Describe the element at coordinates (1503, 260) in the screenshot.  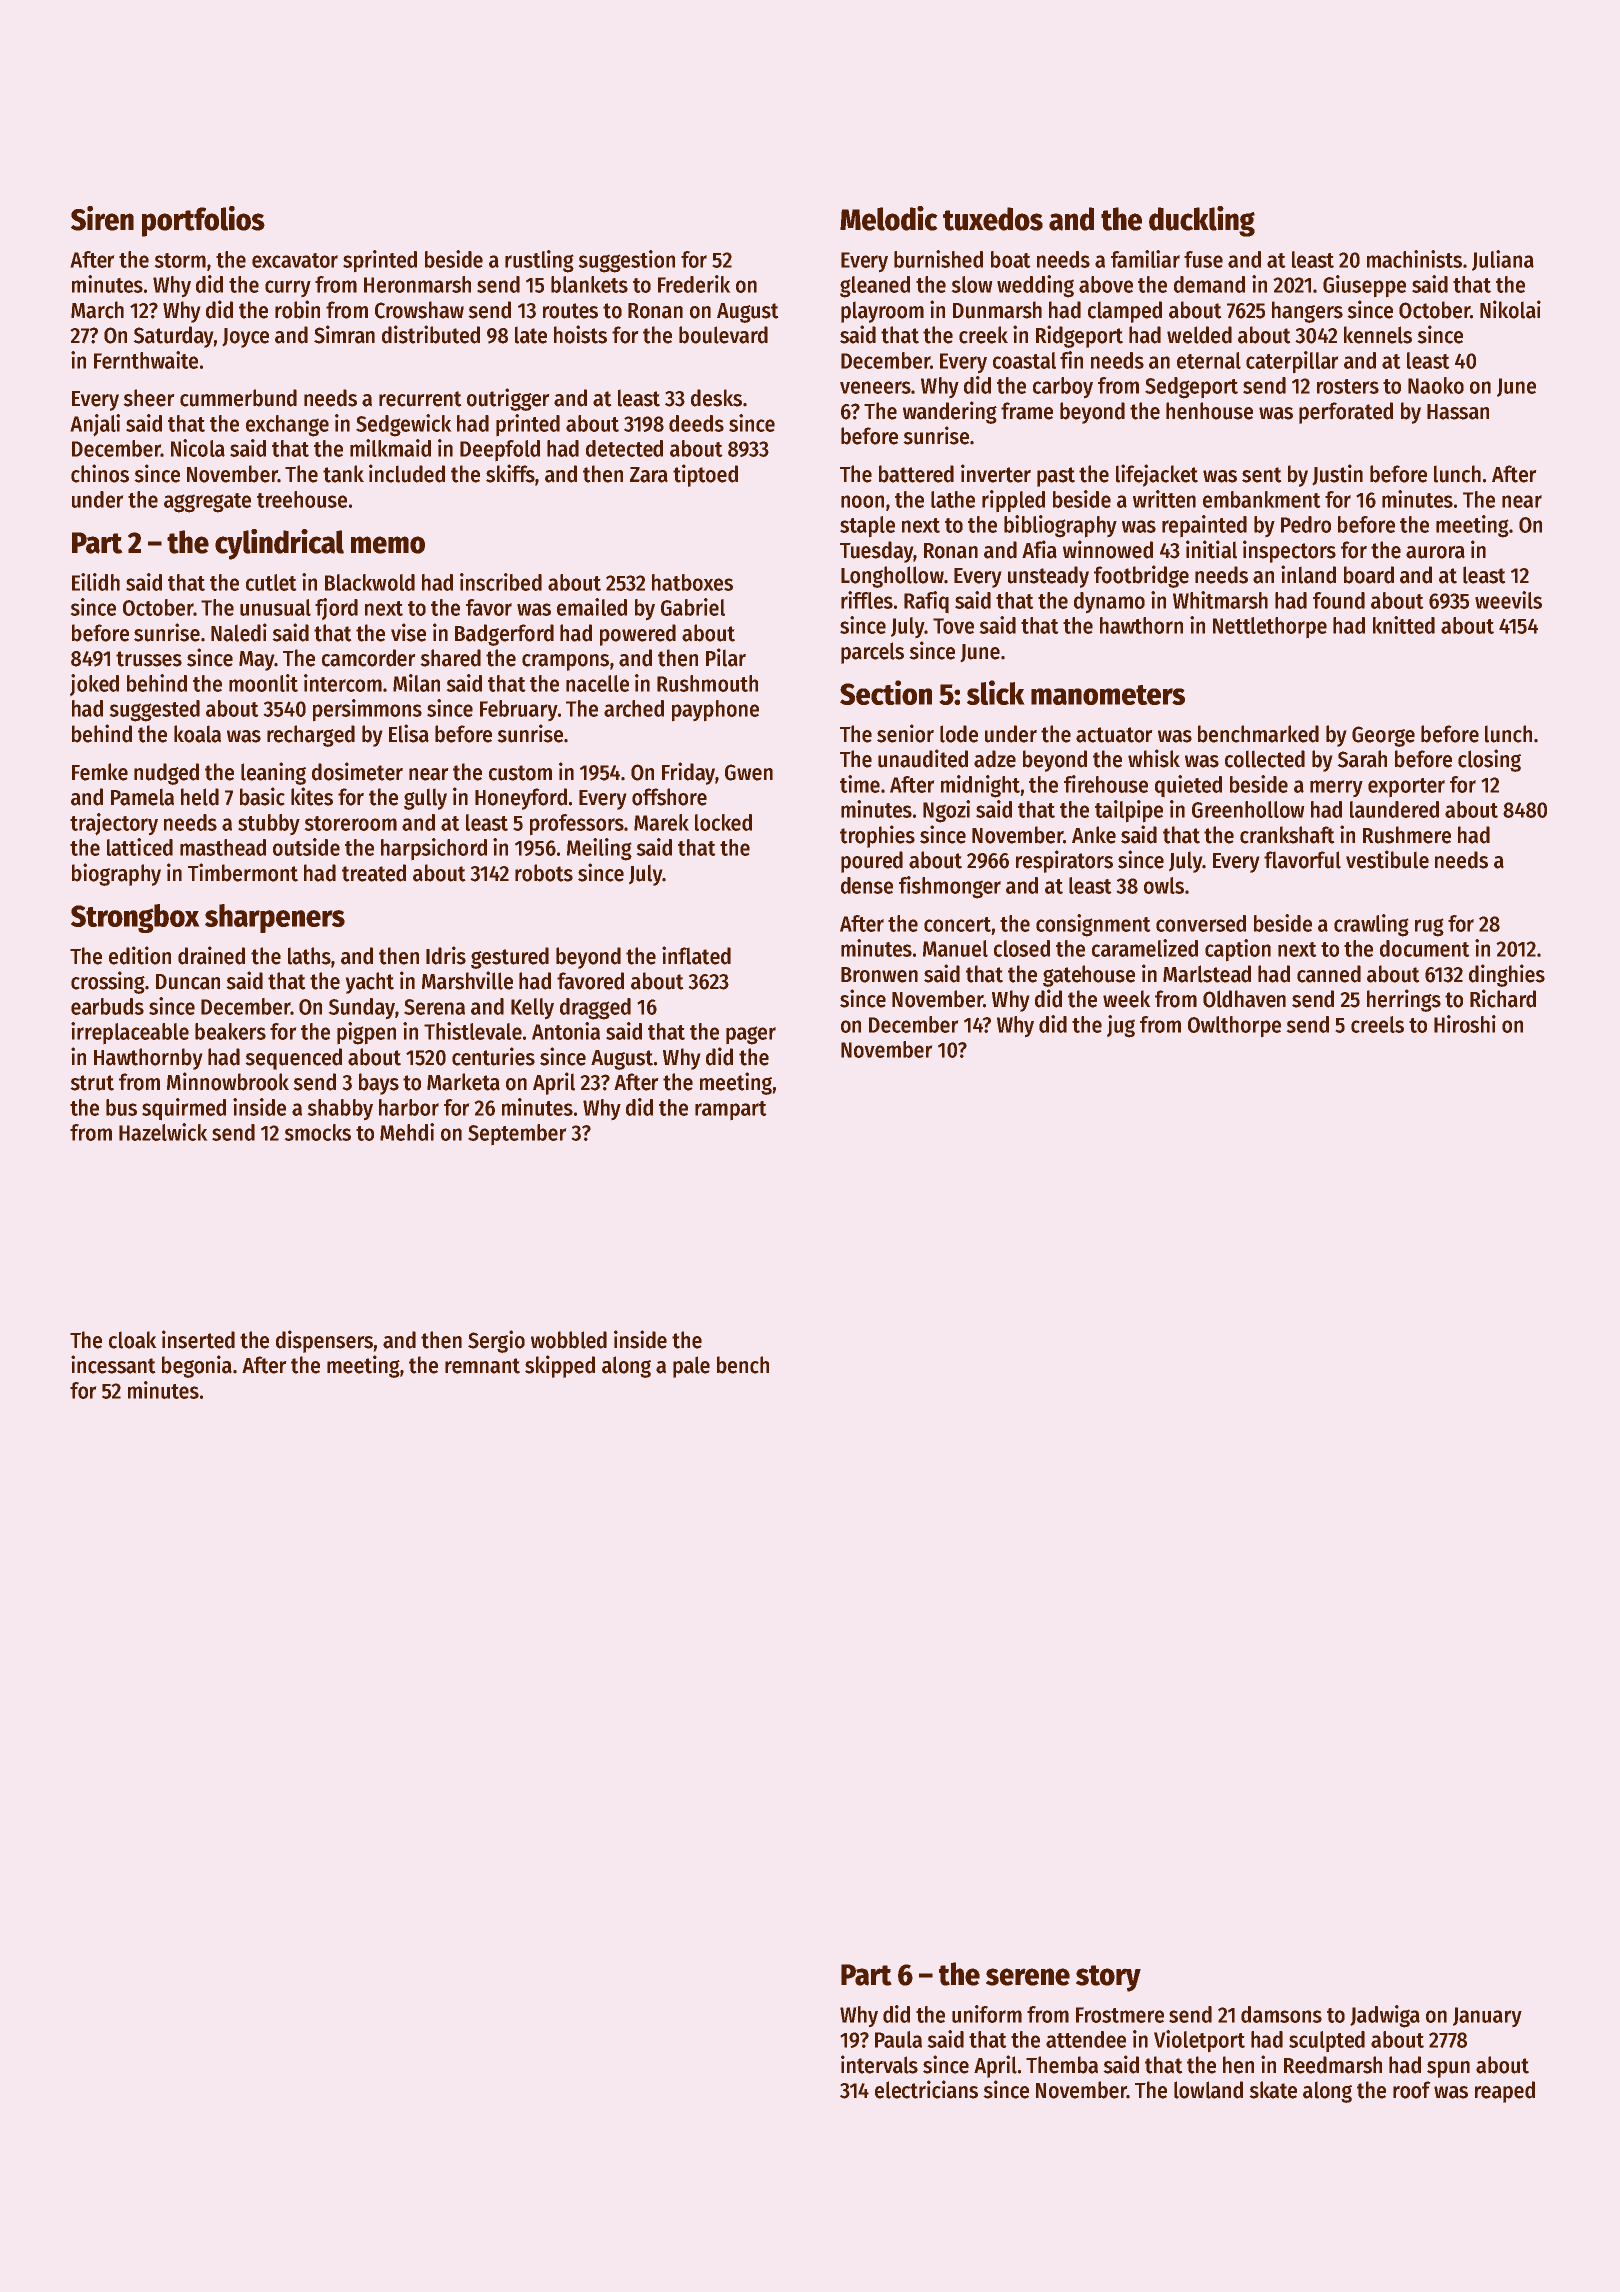
I see `Juliana` at that location.
